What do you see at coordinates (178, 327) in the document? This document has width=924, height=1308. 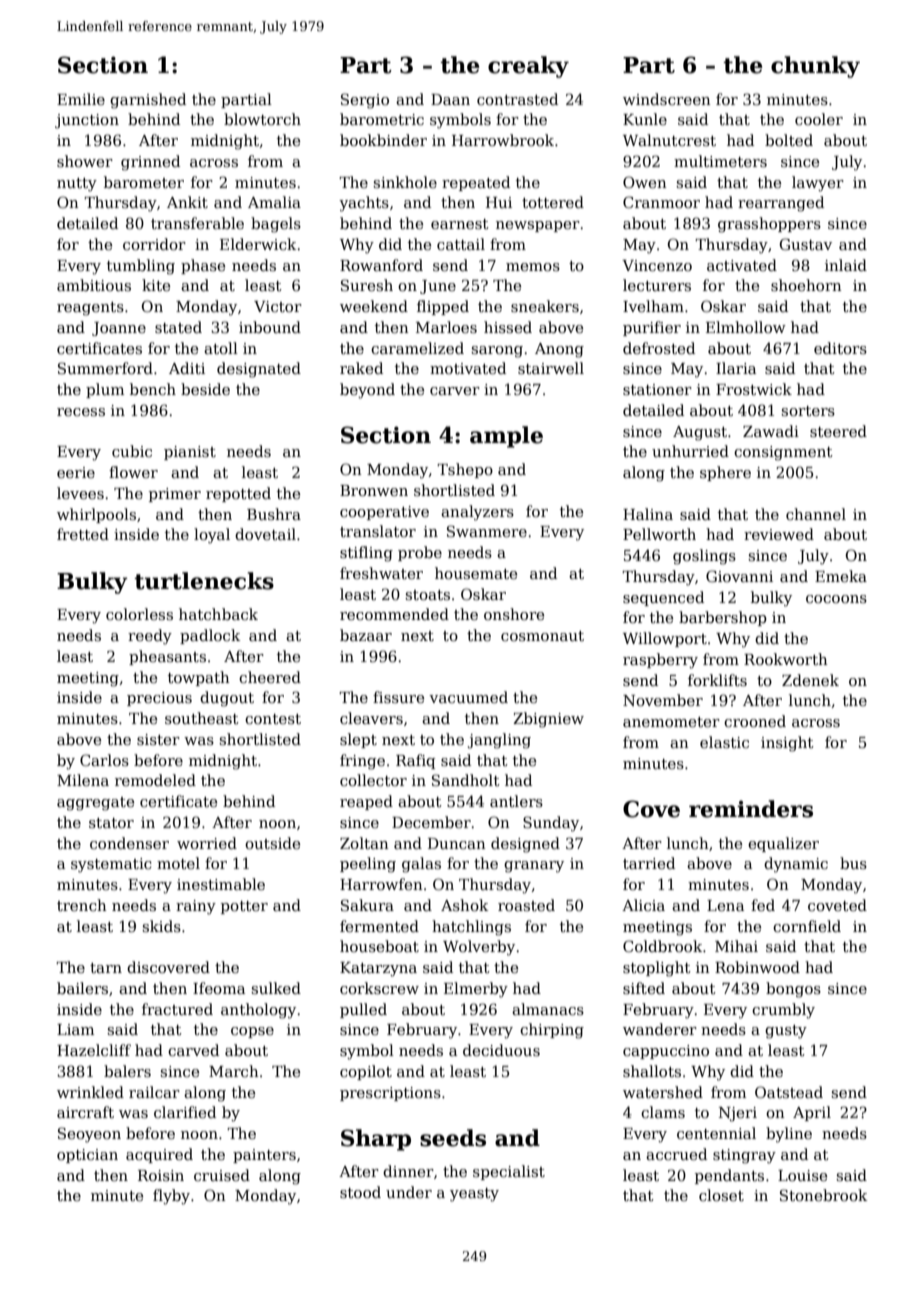 I see `stated` at bounding box center [178, 327].
